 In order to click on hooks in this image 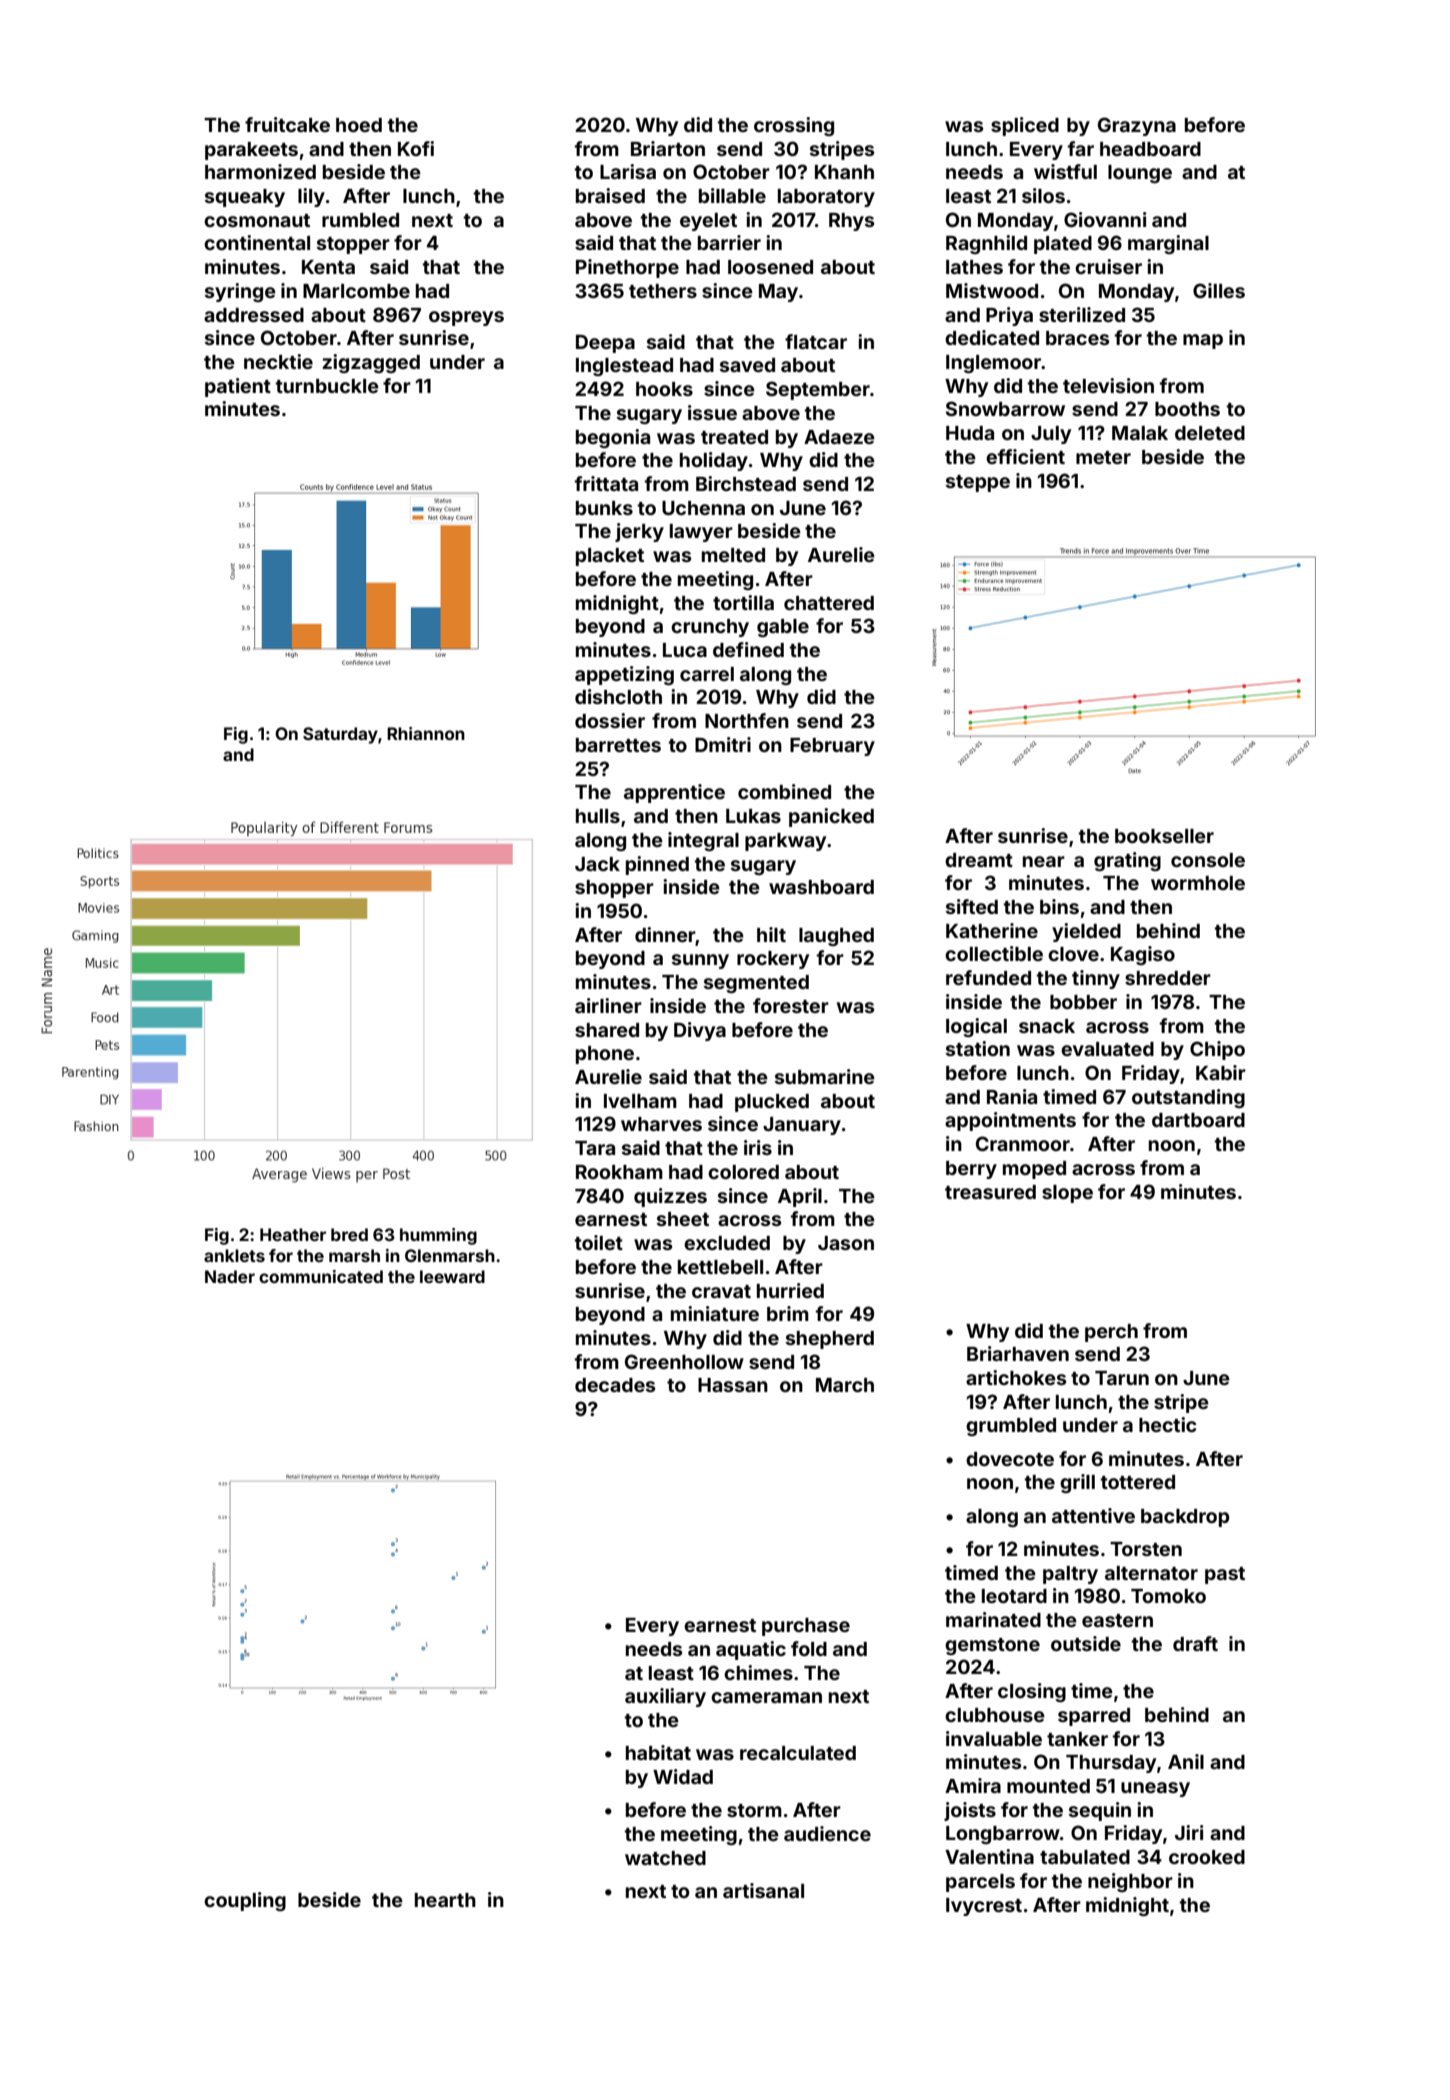, I will do `click(664, 389)`.
